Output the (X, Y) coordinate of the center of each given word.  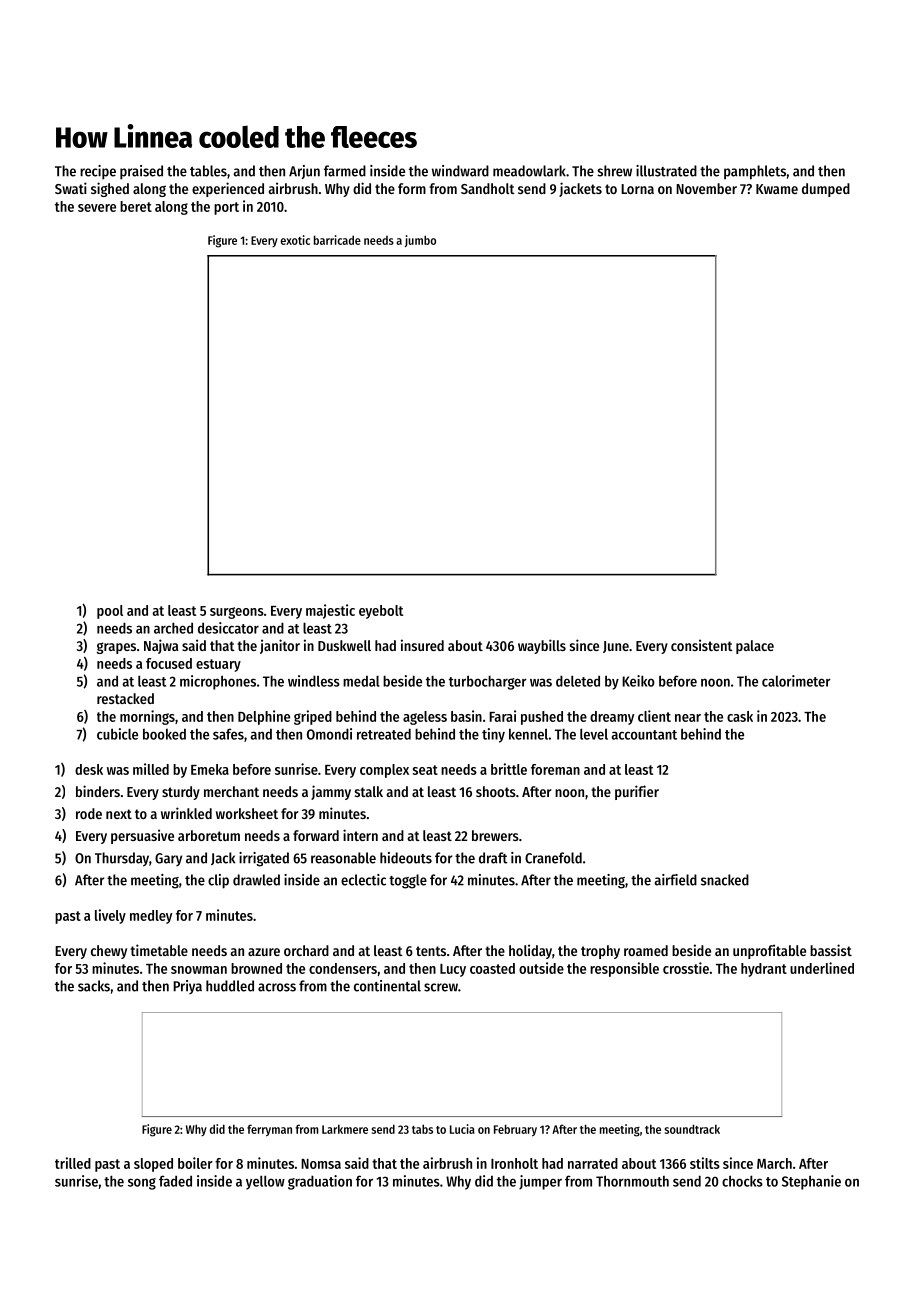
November (706, 188)
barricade (337, 240)
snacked (725, 880)
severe (97, 208)
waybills (542, 646)
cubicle (117, 734)
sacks (94, 986)
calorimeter (796, 681)
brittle (509, 769)
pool (110, 612)
